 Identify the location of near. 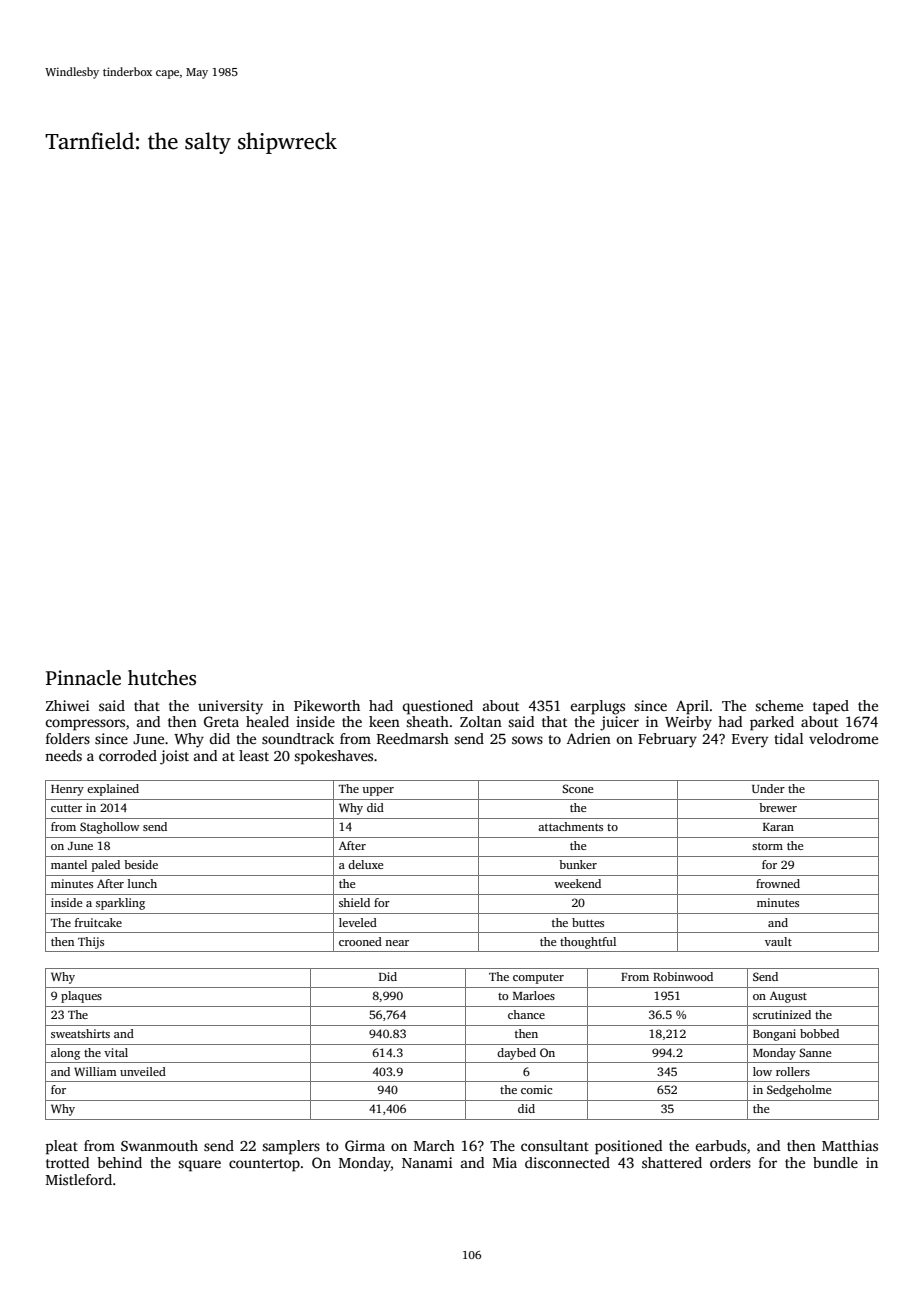
(397, 943).
